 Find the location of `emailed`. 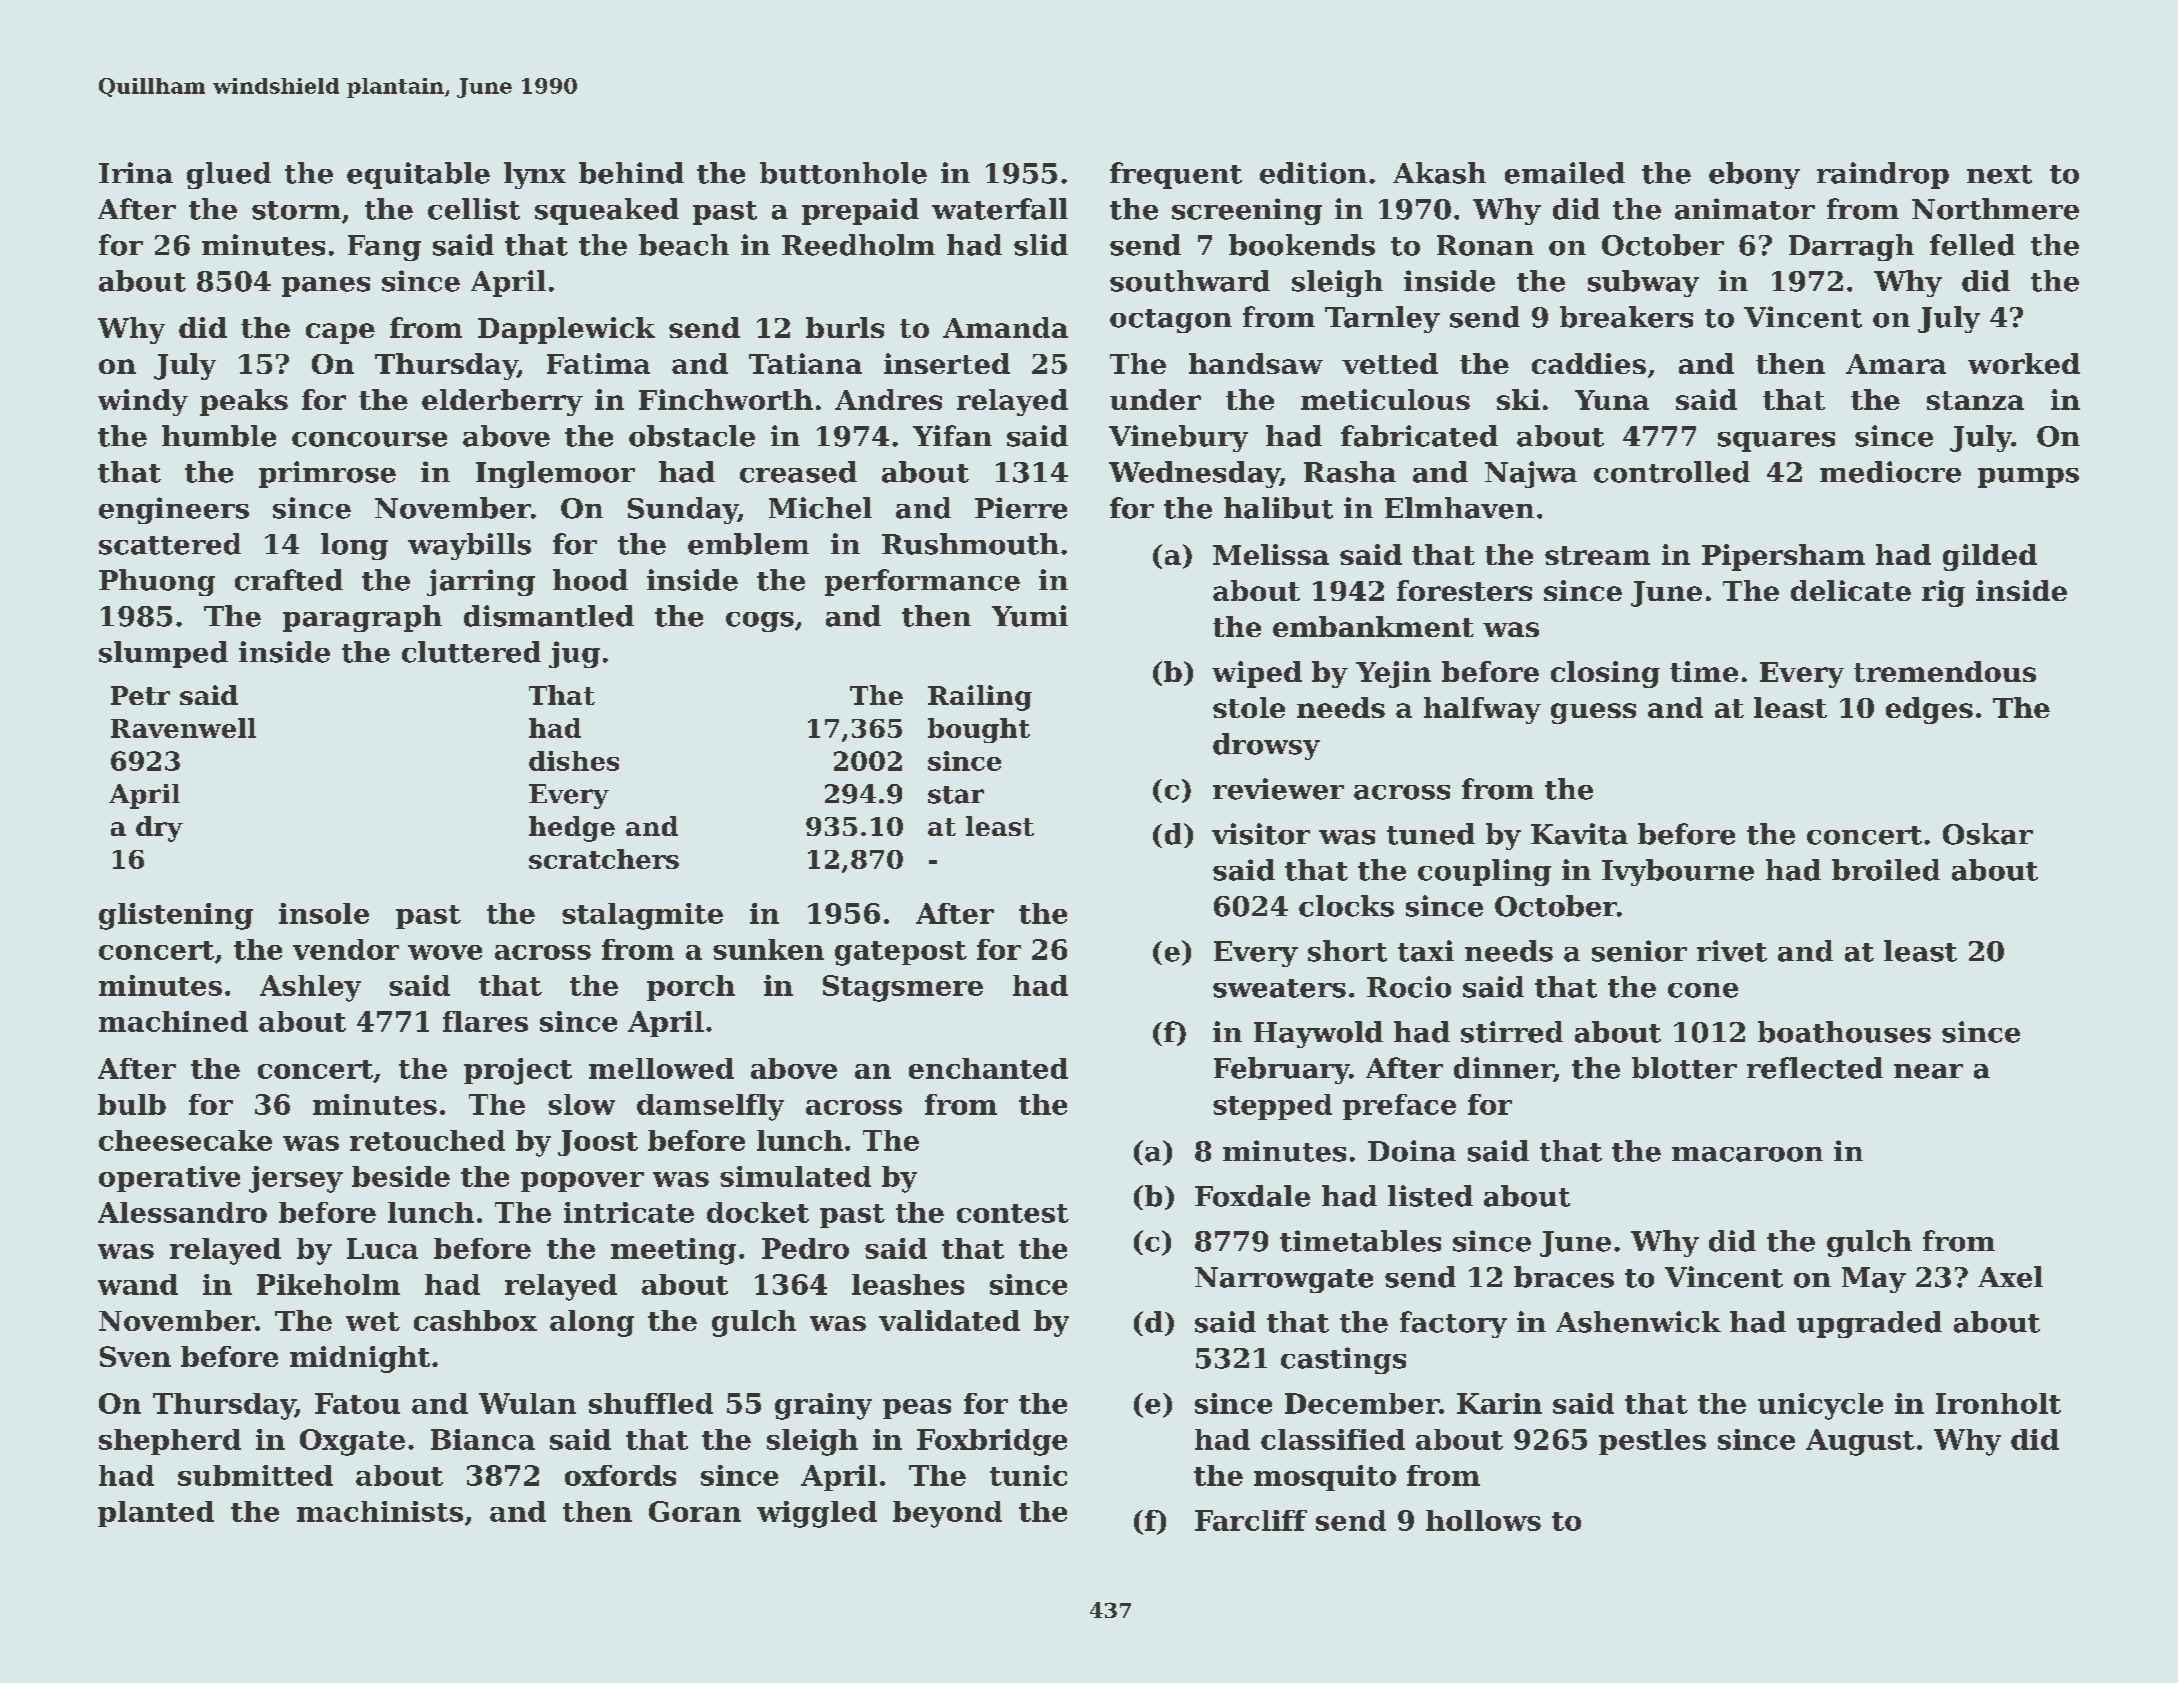

emailed is located at coordinates (1565, 173).
